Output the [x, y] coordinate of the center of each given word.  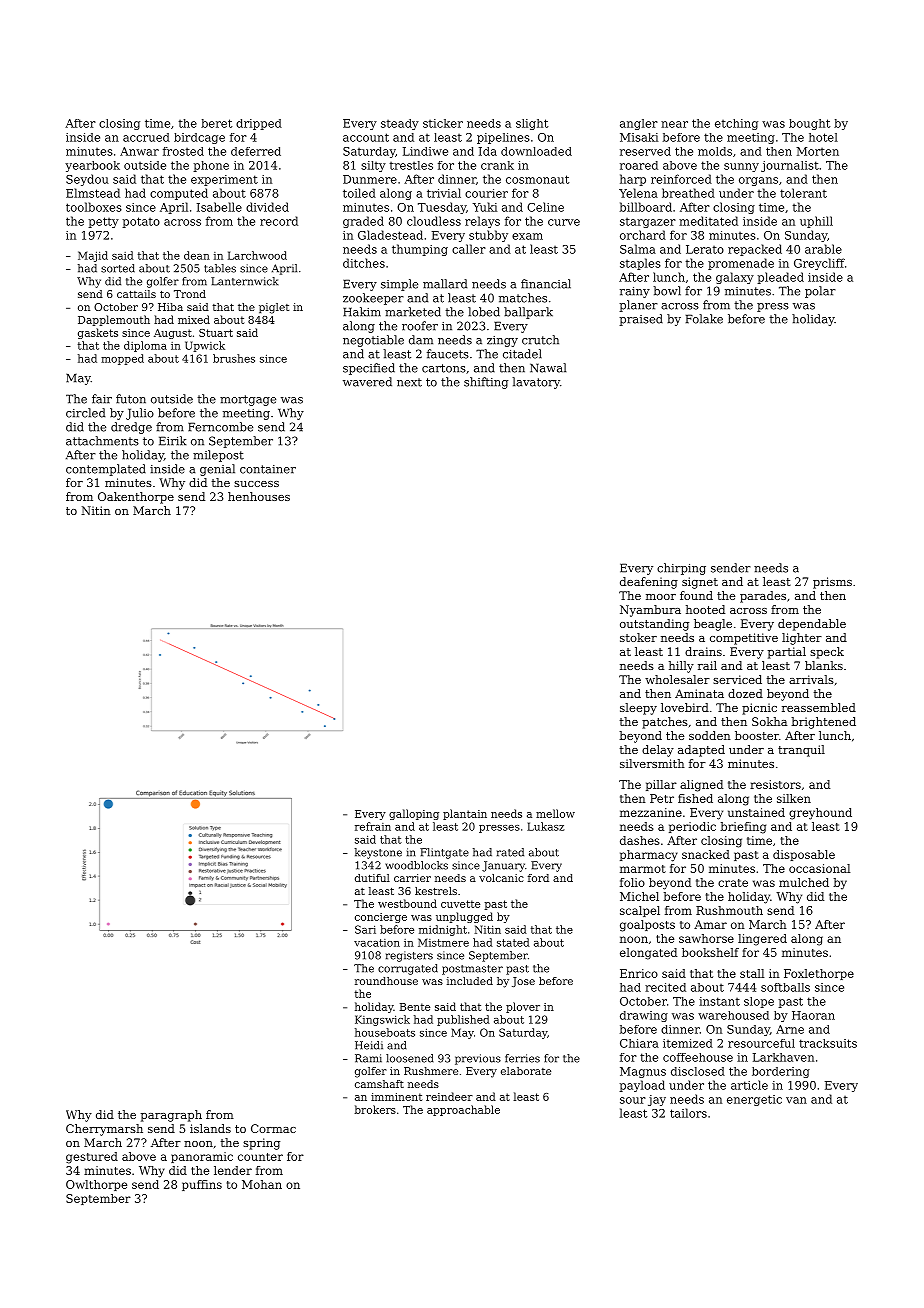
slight [532, 124]
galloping [414, 814]
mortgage [248, 400]
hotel [823, 137]
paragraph [171, 1116]
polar [820, 292]
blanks [824, 665]
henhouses [259, 496]
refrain [373, 826]
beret [216, 123]
